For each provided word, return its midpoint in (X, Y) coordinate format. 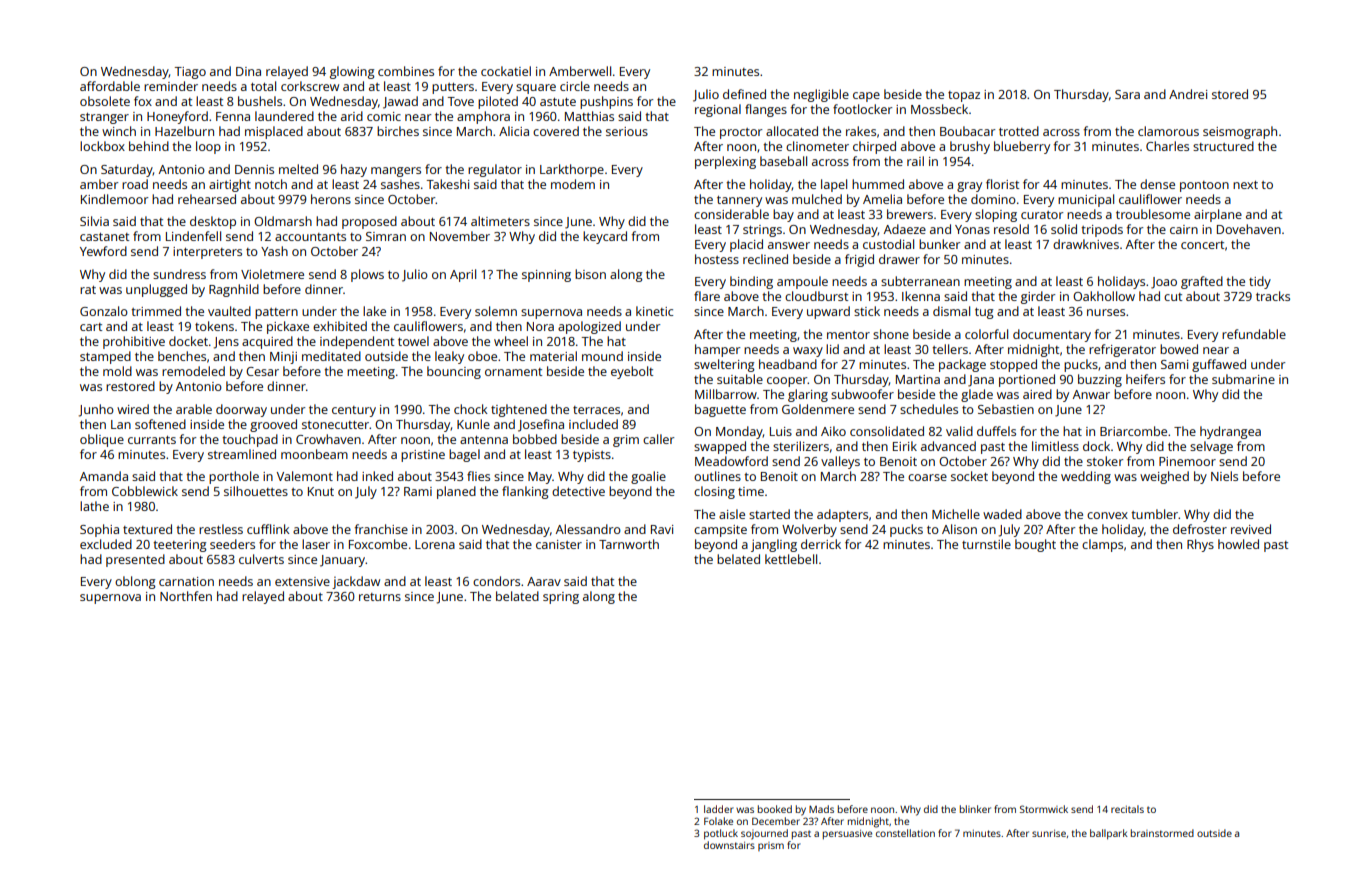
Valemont (305, 476)
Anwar (1091, 394)
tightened (519, 410)
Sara (1127, 94)
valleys (840, 462)
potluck (721, 834)
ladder (719, 809)
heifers (1145, 379)
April (463, 275)
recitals (1127, 809)
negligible (821, 95)
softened (160, 424)
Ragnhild (234, 290)
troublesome (1153, 214)
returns (380, 597)
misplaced (274, 132)
